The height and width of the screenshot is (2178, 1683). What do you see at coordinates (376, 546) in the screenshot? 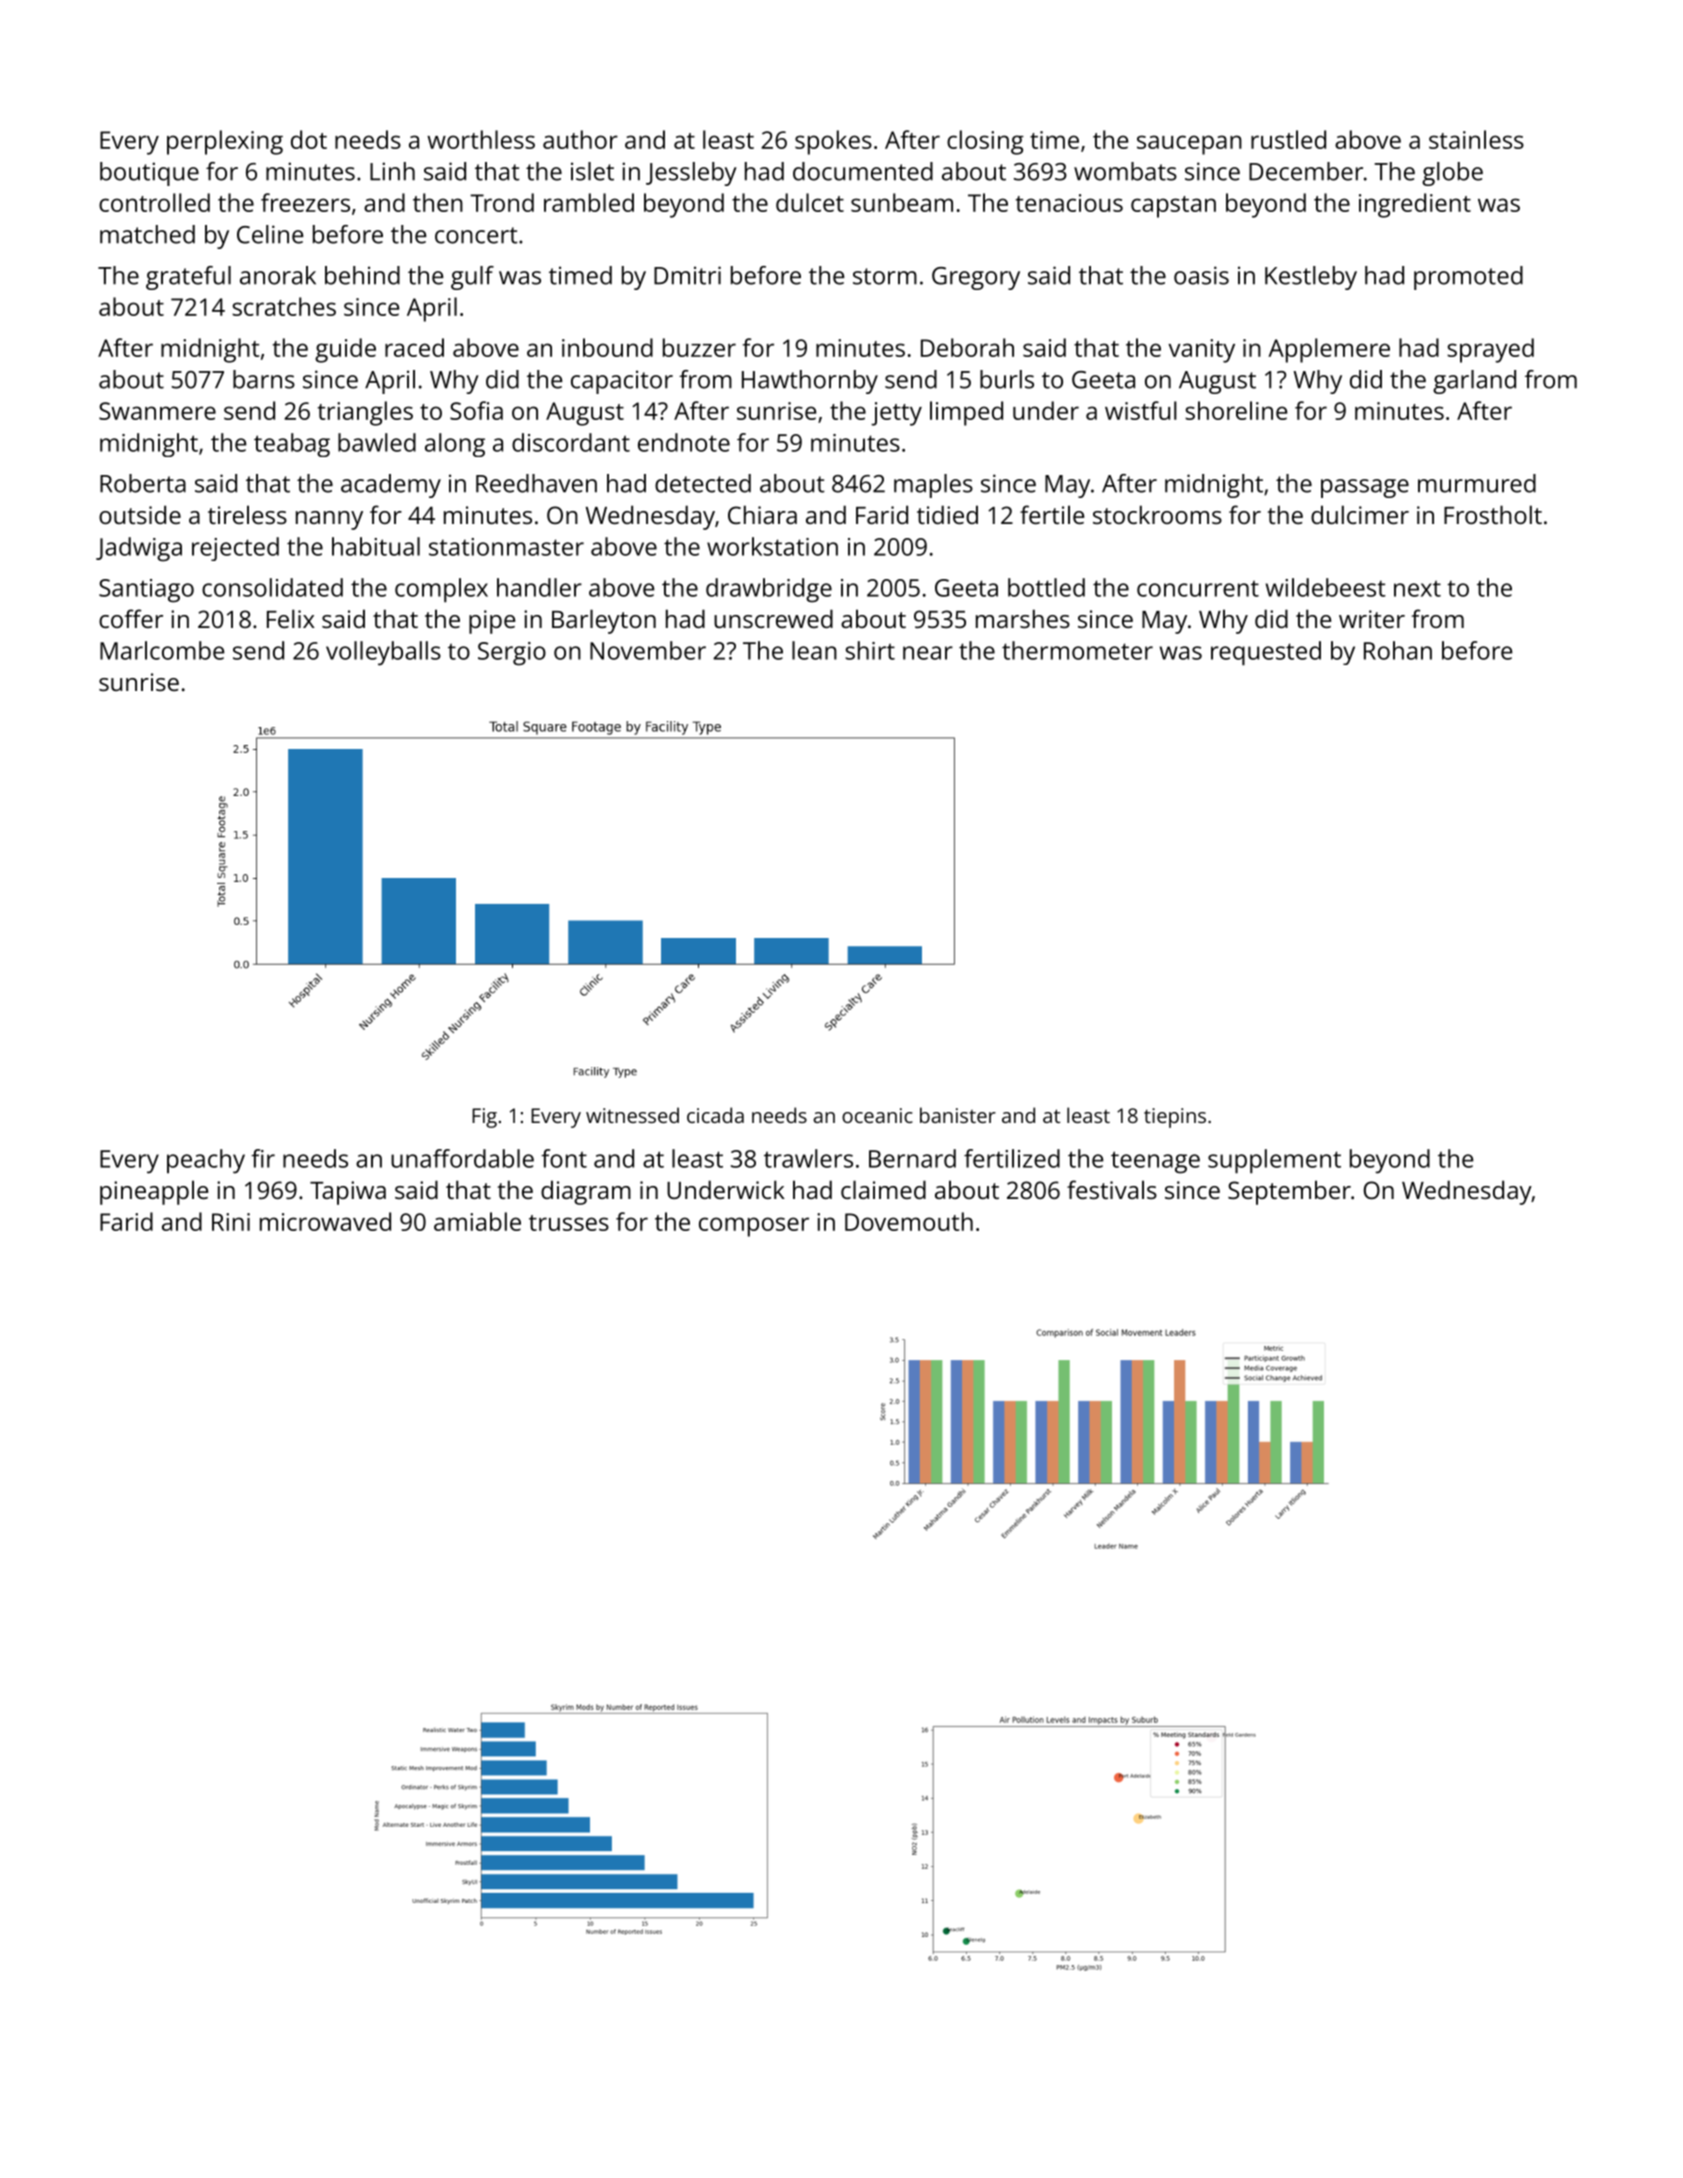
I see `habitual` at bounding box center [376, 546].
